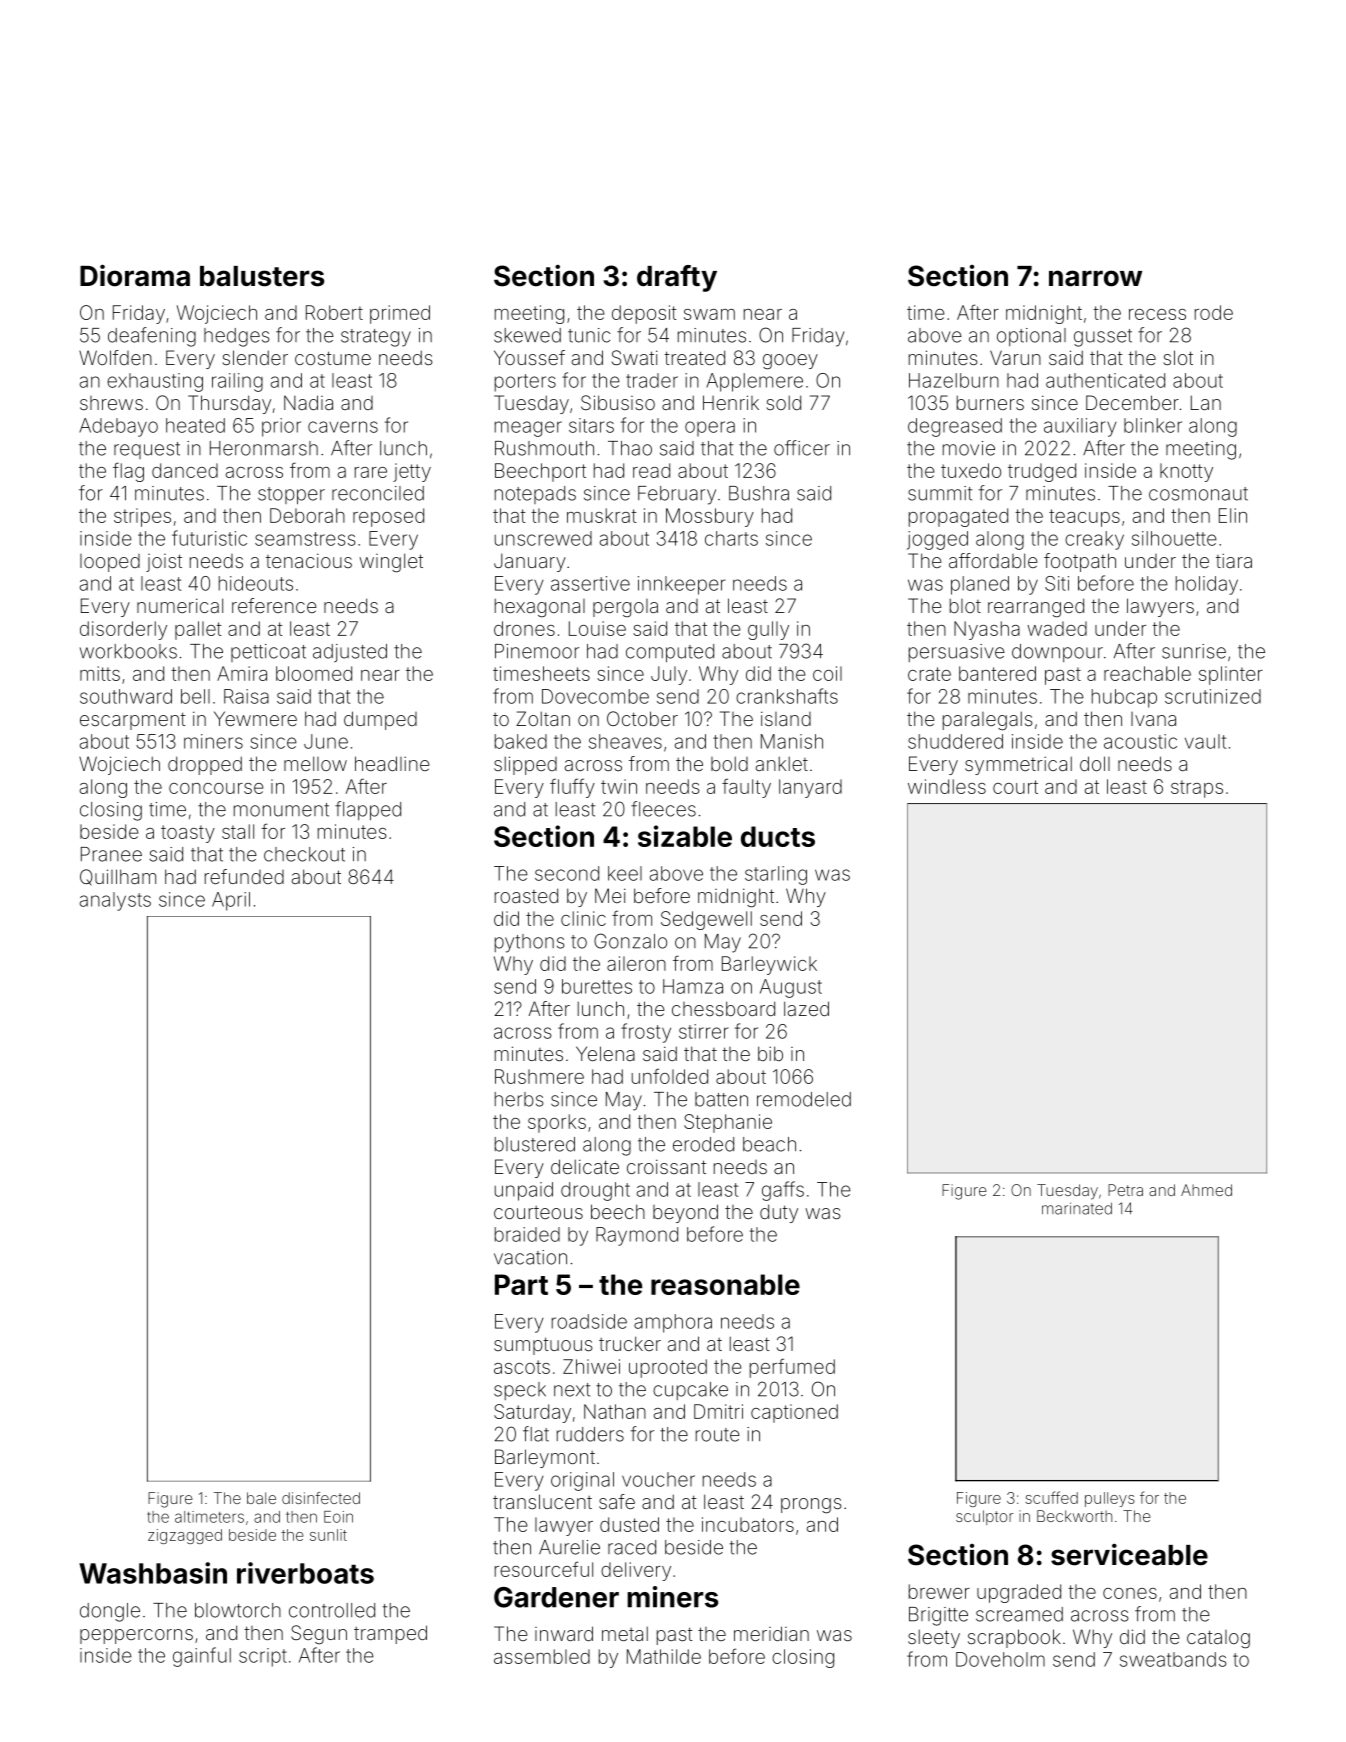  Describe the element at coordinates (1197, 789) in the image. I see `straps` at that location.
